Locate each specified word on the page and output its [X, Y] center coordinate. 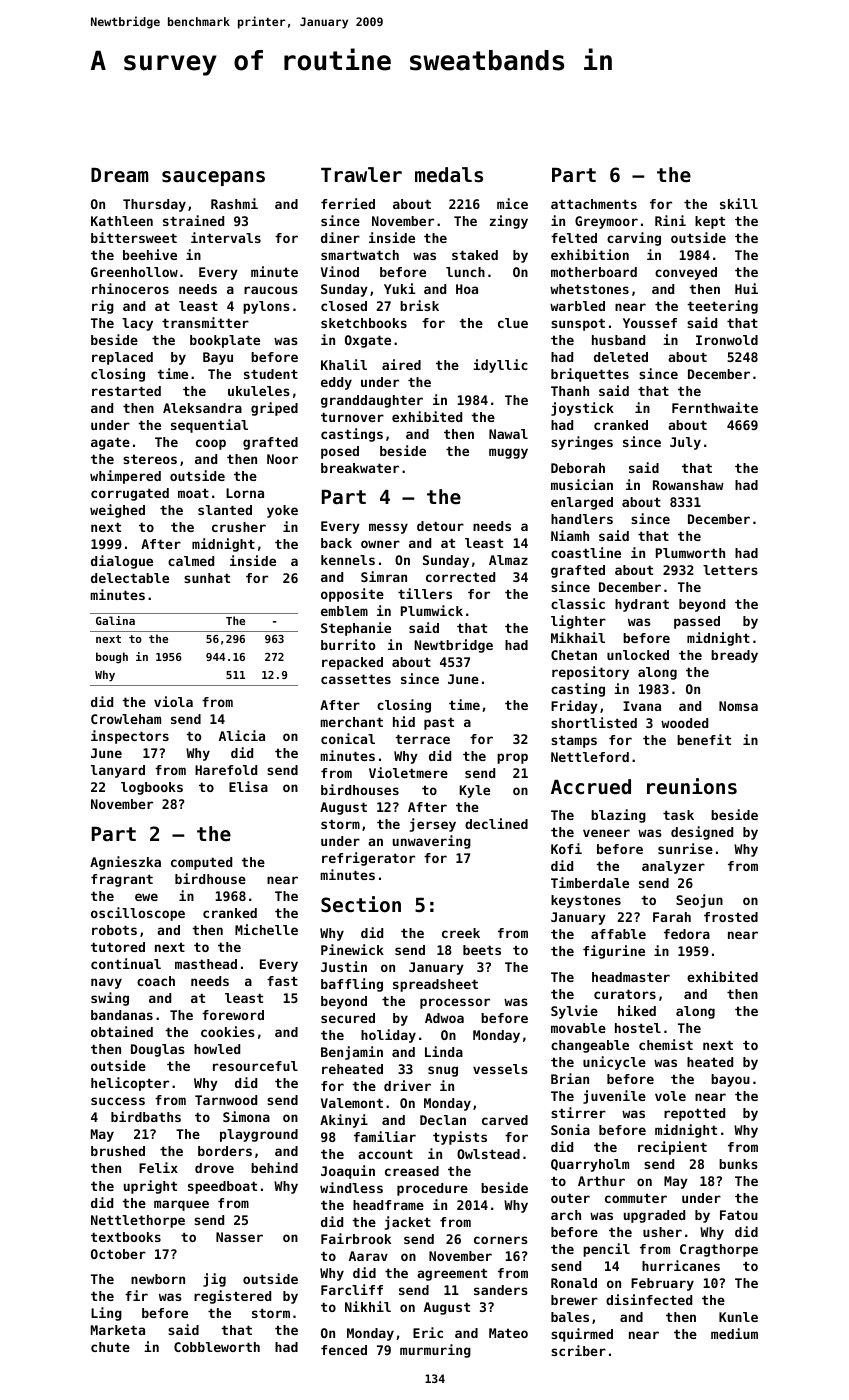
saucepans [213, 178]
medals [449, 175]
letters [730, 570]
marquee [181, 1205]
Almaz [508, 560]
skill [739, 203]
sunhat [207, 578]
